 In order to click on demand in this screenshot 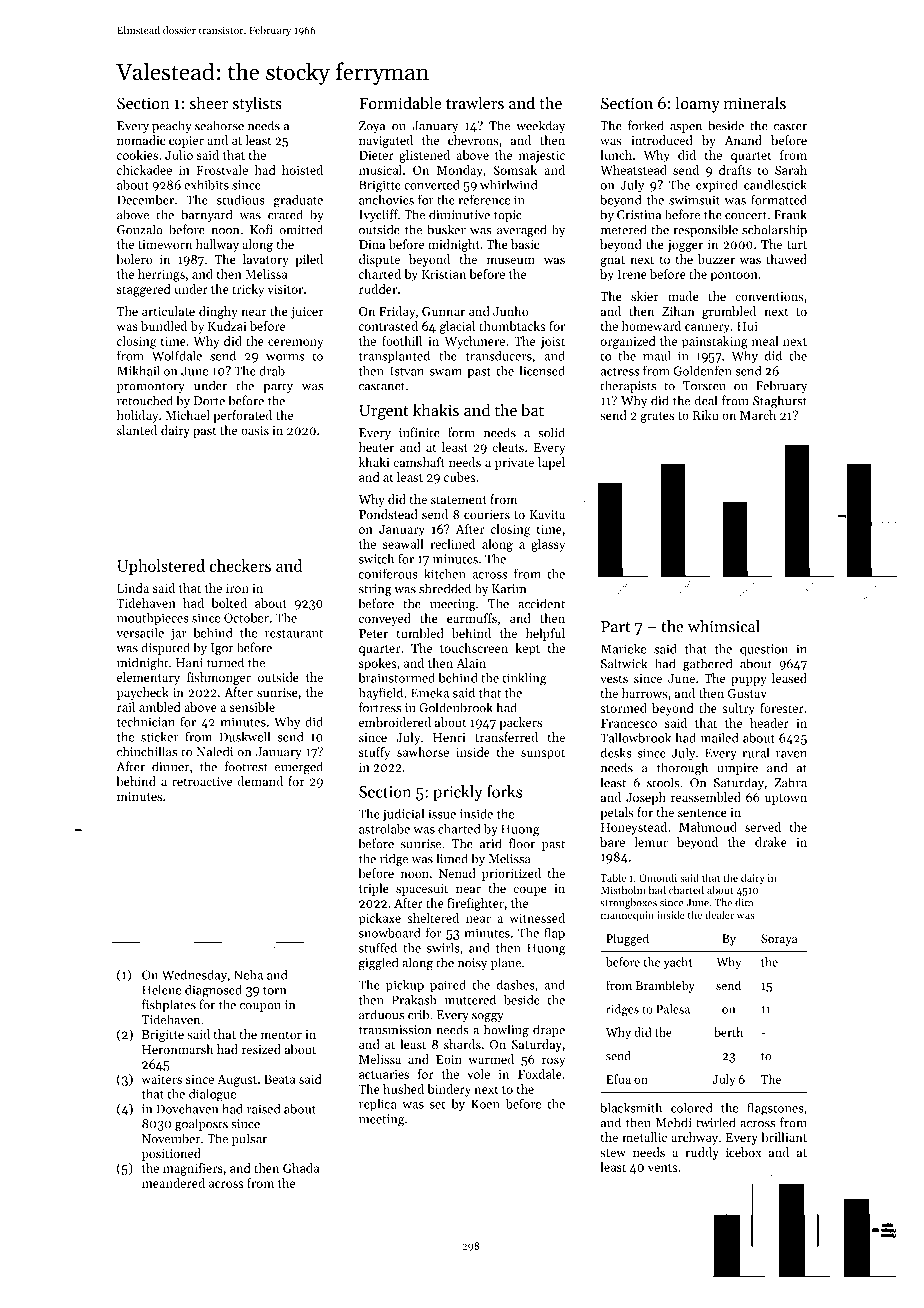, I will do `click(260, 781)`.
